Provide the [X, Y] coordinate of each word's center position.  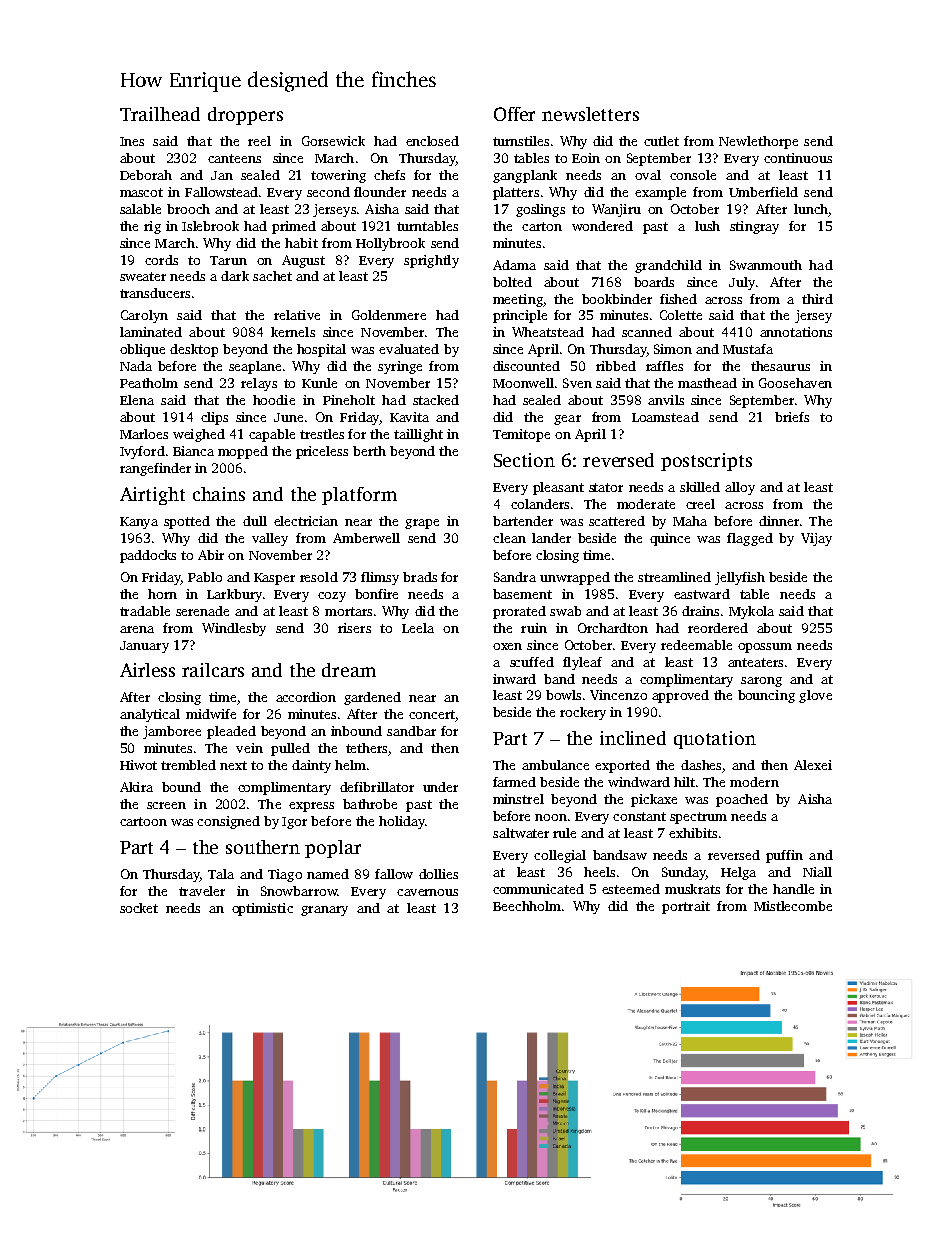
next [233, 765]
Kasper [274, 579]
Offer [514, 114]
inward [514, 679]
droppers [245, 116]
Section [524, 460]
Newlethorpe [758, 142]
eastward [702, 594]
